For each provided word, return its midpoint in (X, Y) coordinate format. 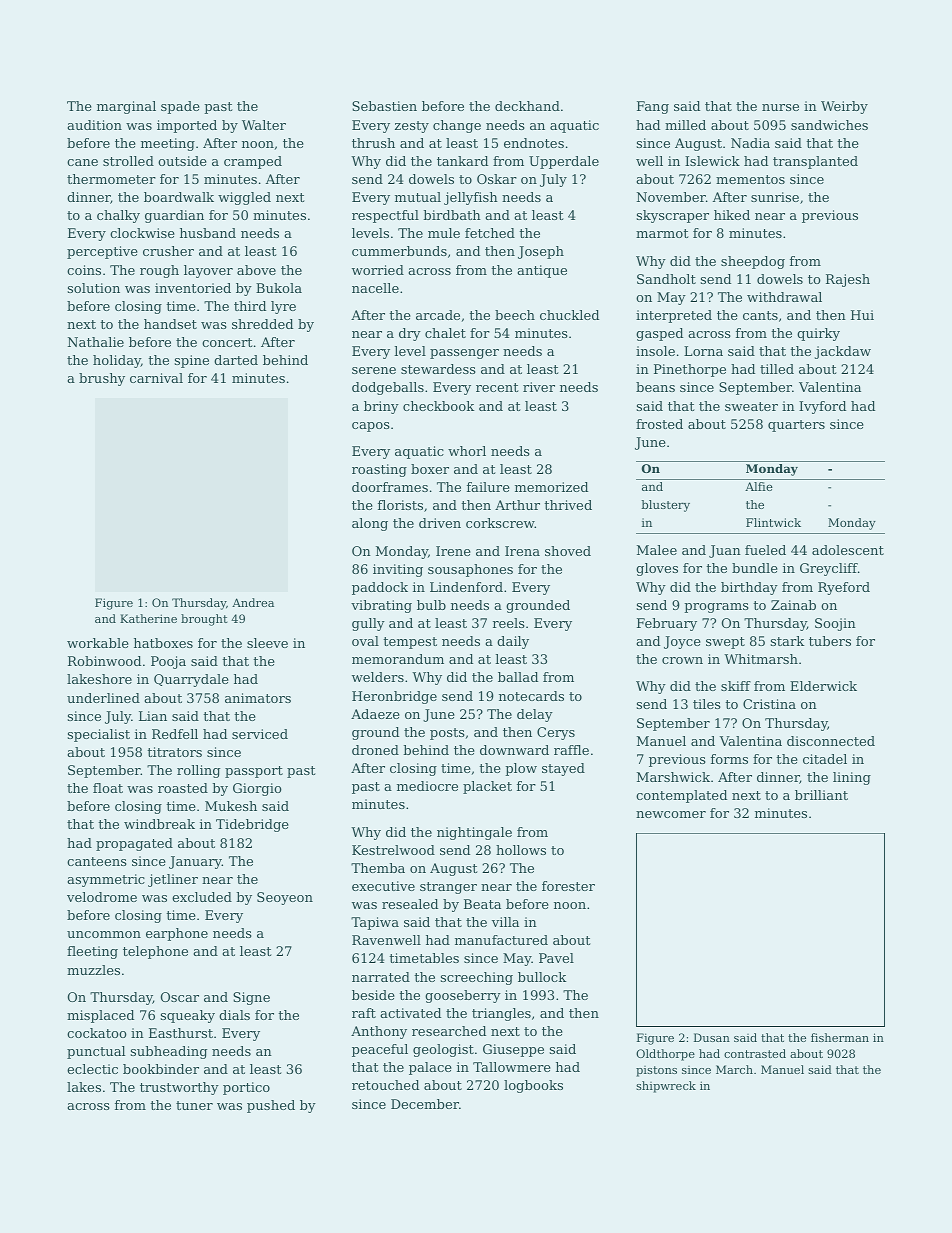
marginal (126, 107)
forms (729, 759)
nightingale (474, 833)
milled (685, 125)
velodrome (102, 897)
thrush (373, 143)
